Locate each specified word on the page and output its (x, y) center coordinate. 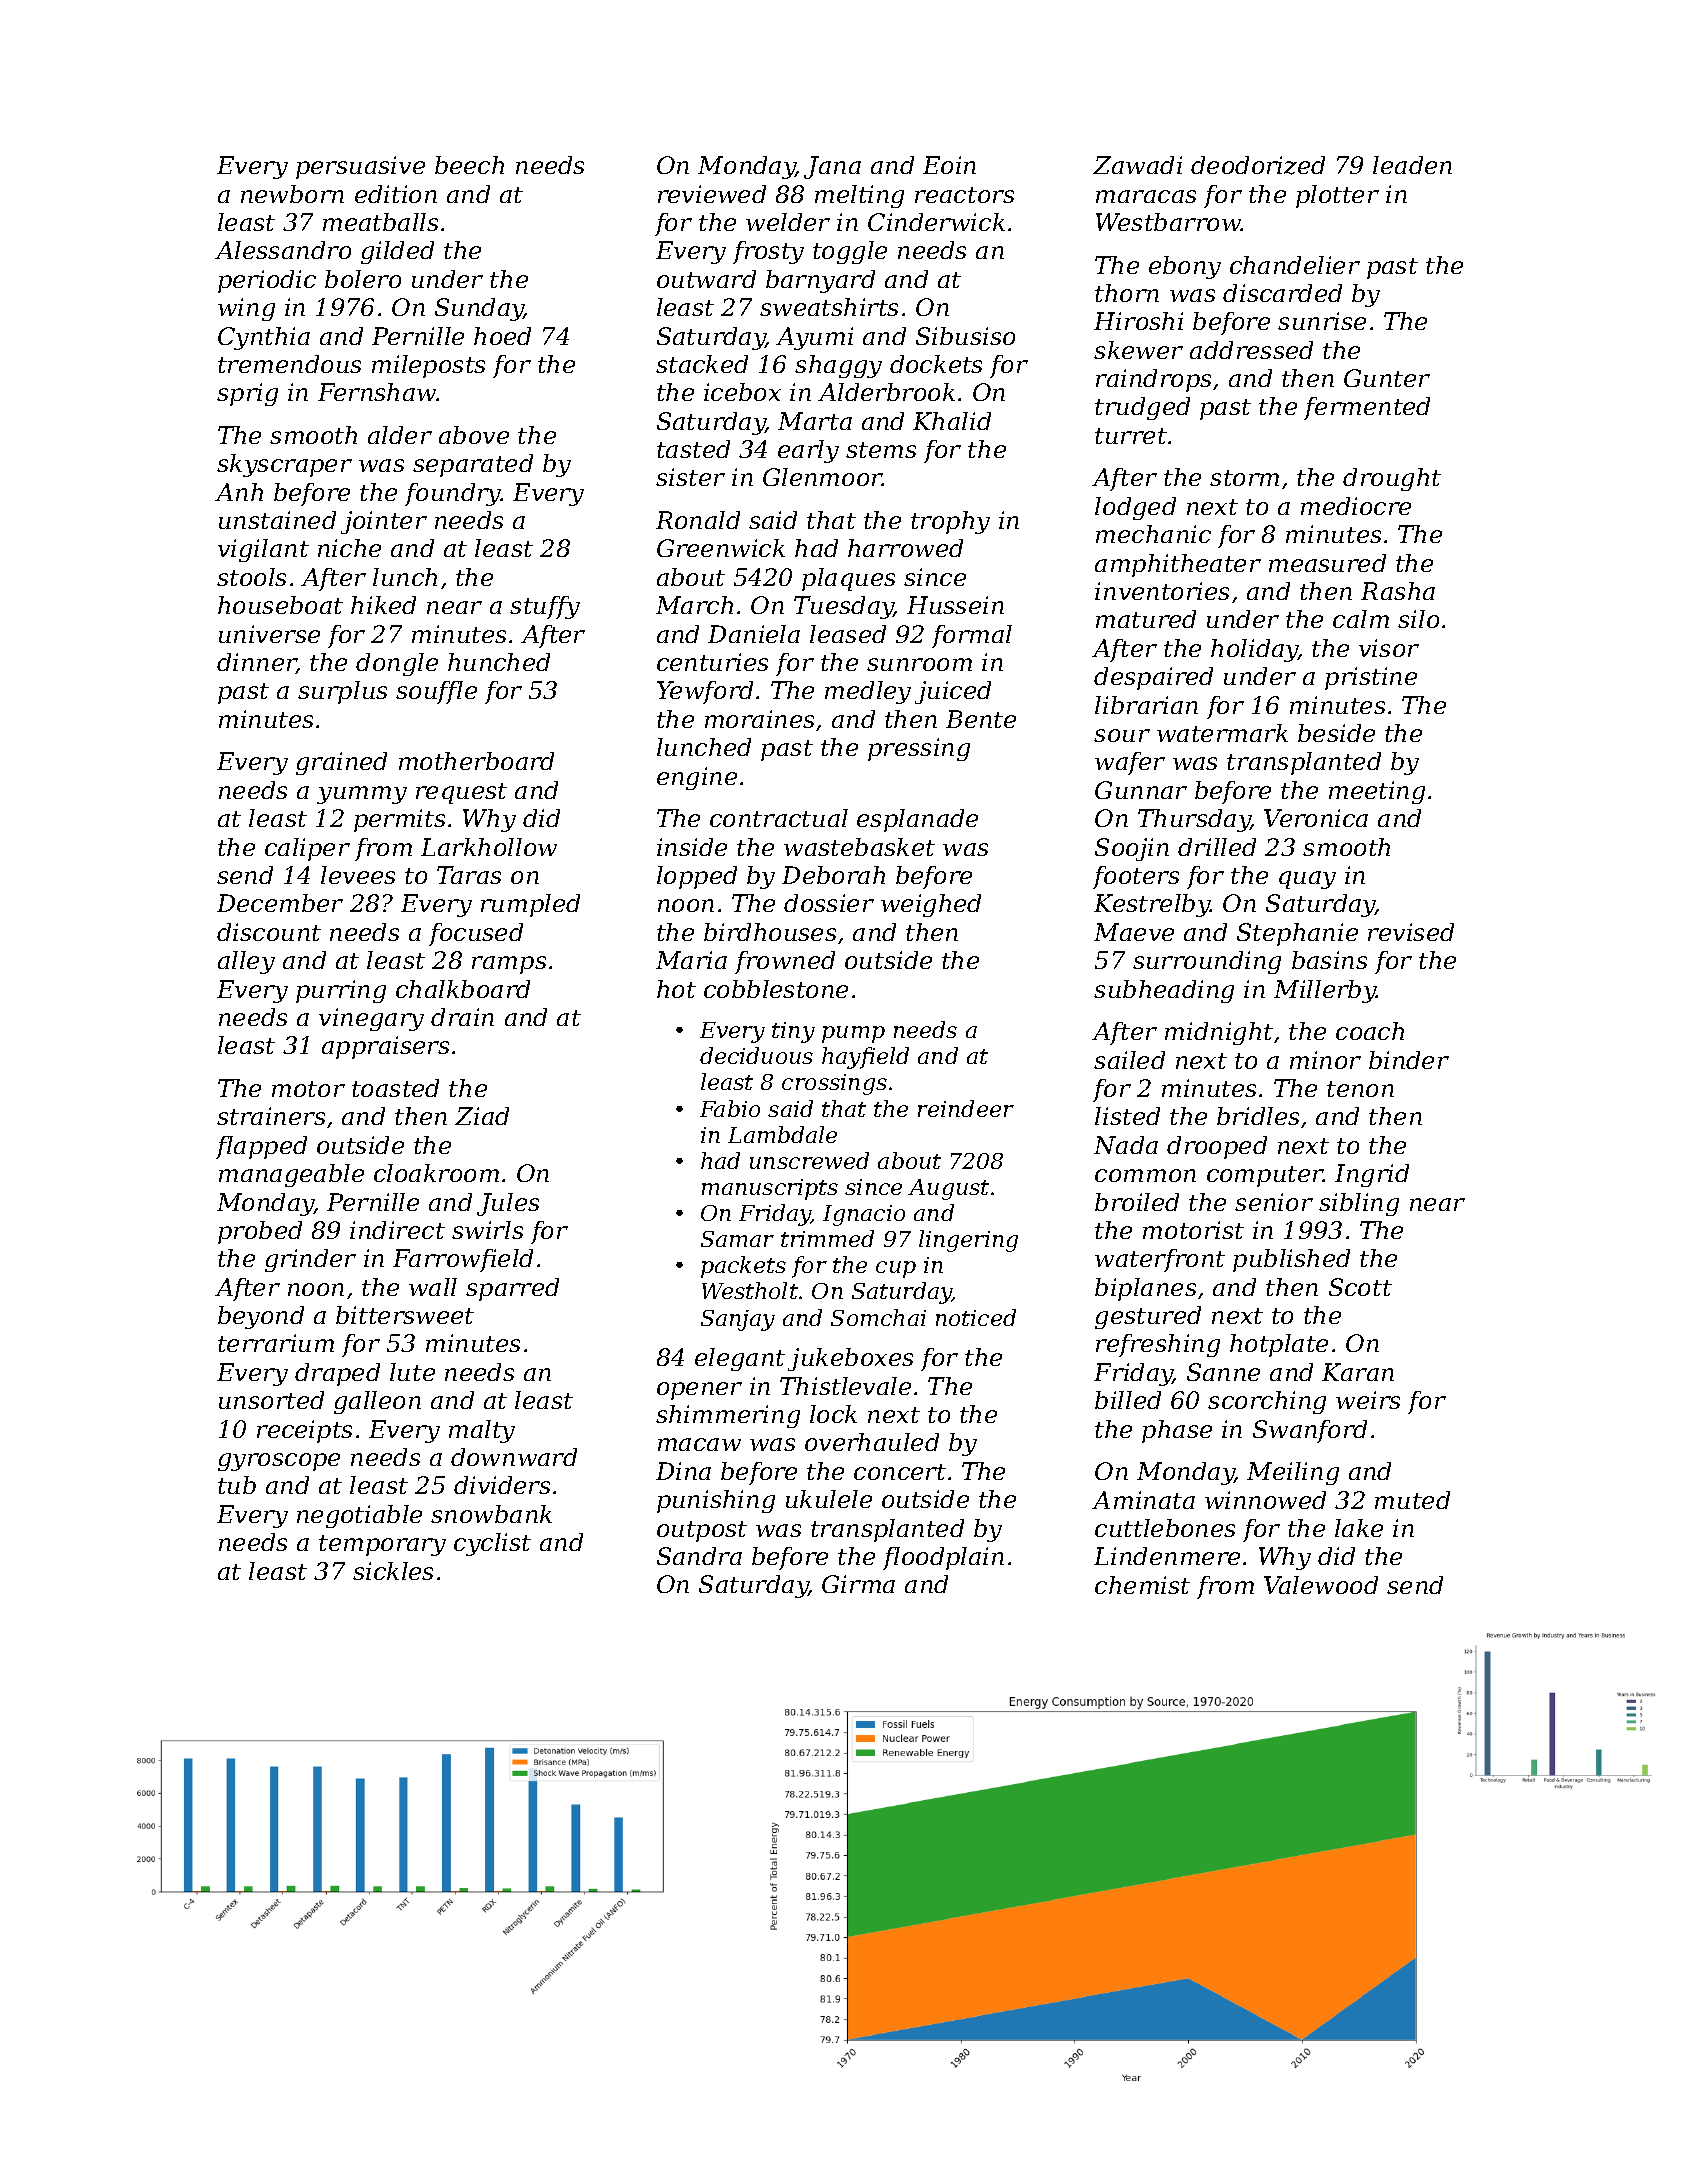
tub (237, 1485)
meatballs (380, 222)
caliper (307, 849)
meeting (1377, 792)
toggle (850, 252)
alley (246, 962)
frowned (785, 962)
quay (1307, 880)
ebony (1185, 267)
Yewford (705, 692)
